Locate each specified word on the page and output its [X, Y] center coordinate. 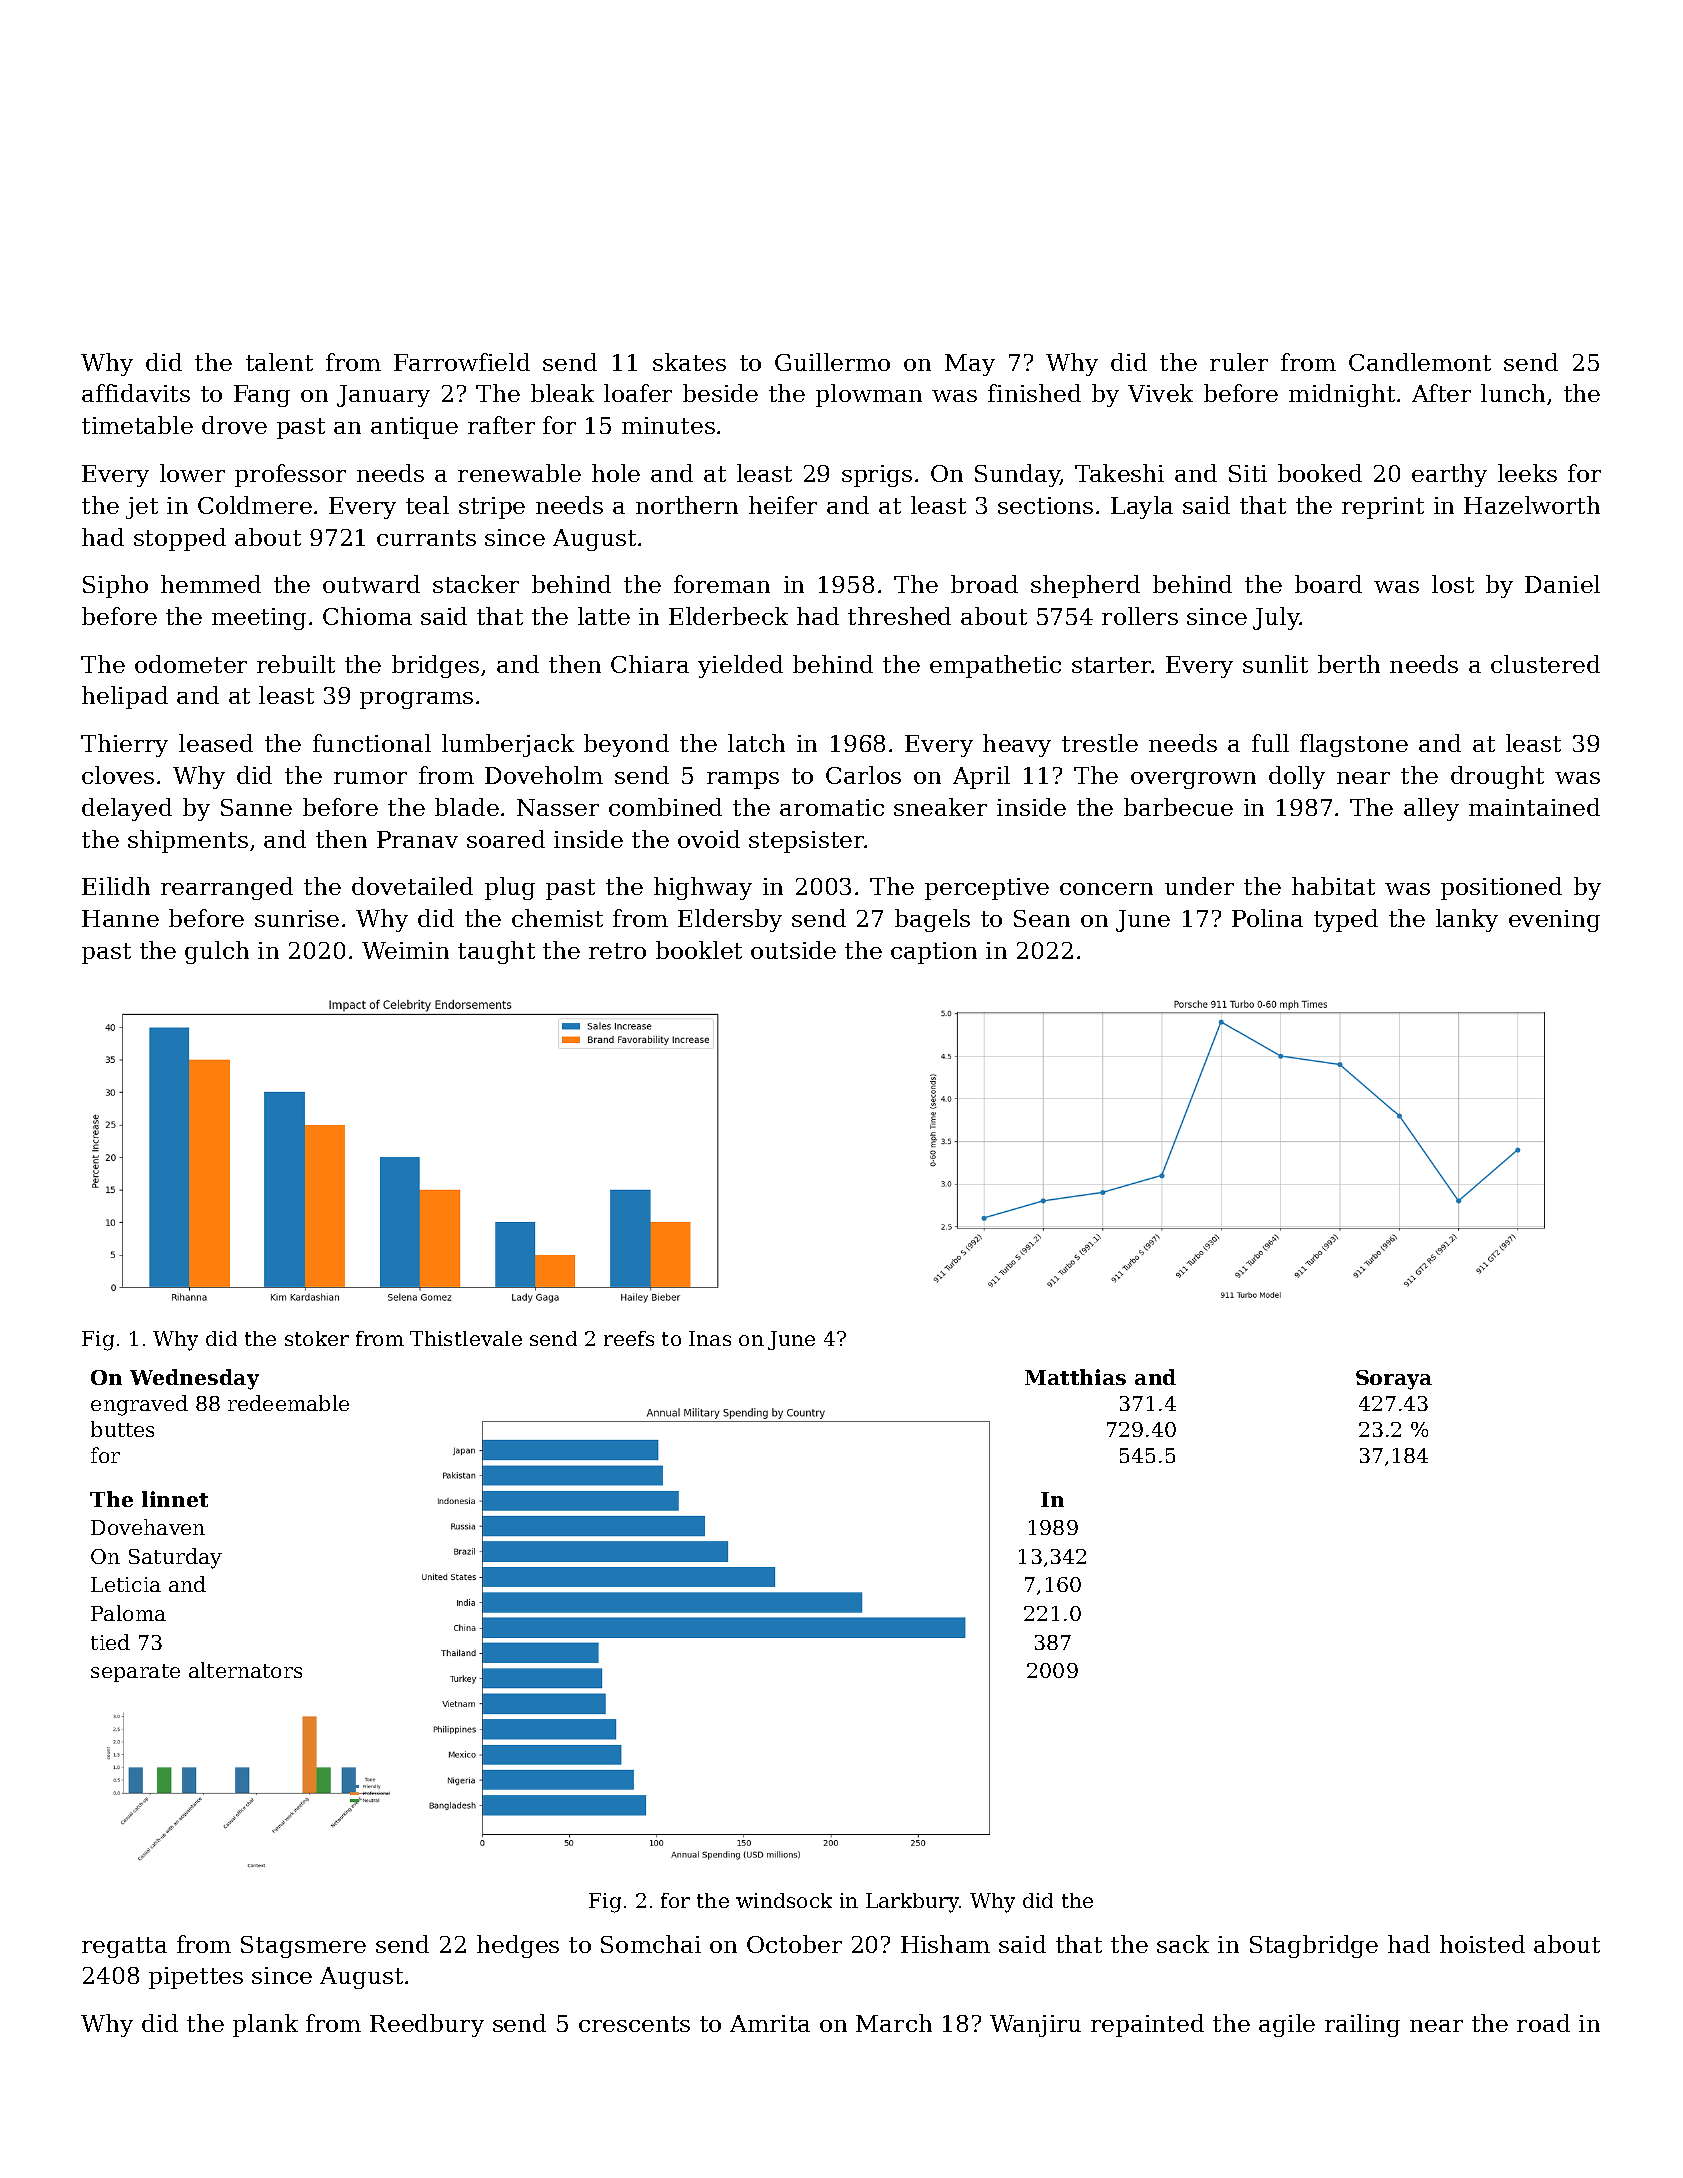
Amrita [770, 2023]
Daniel [1562, 584]
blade [467, 807]
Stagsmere [303, 1947]
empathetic [995, 666]
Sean [1042, 918]
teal [427, 505]
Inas [710, 1338]
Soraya [1394, 1380]
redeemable [288, 1403]
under [1199, 886]
